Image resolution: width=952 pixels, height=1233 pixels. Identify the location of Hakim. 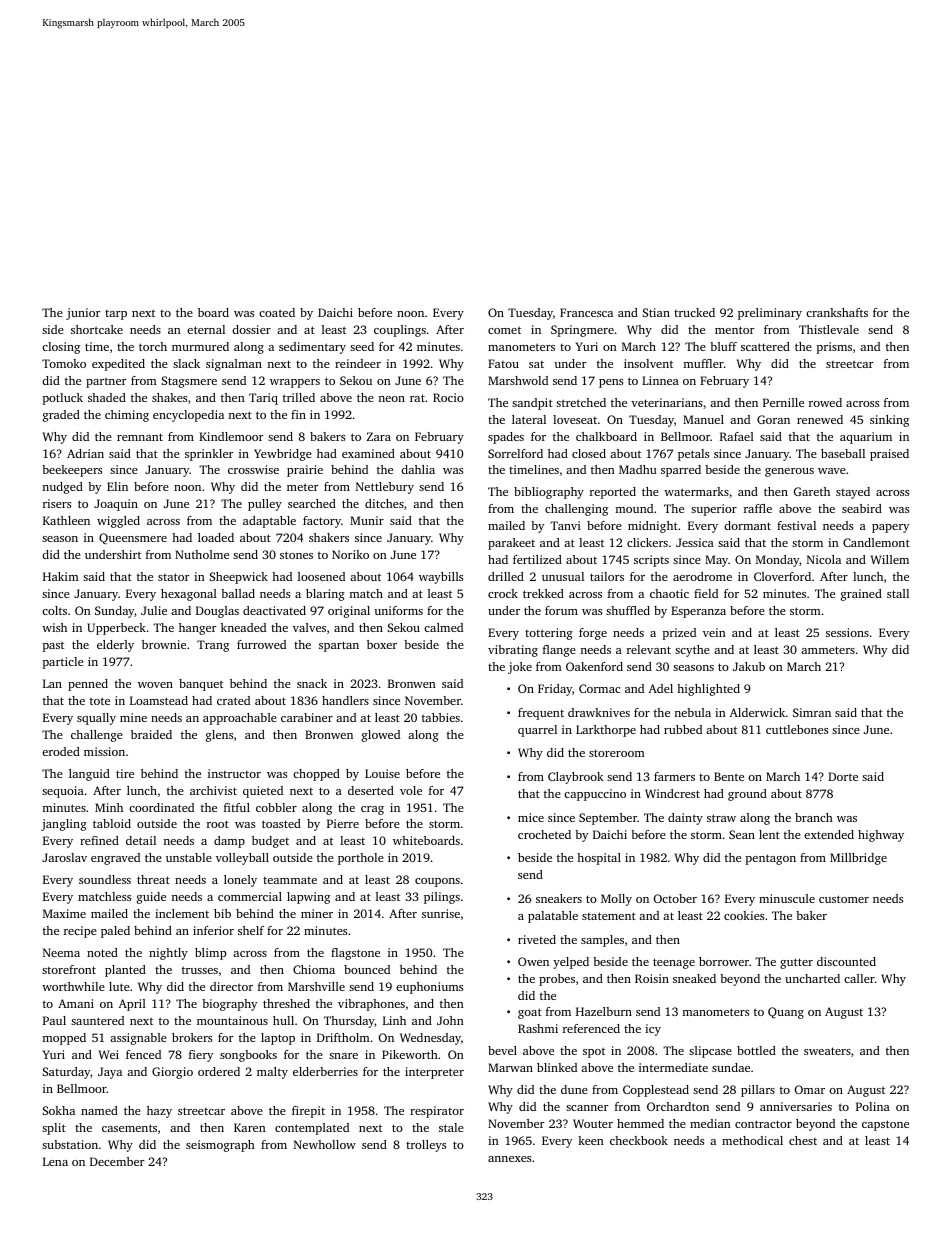
(61, 576).
